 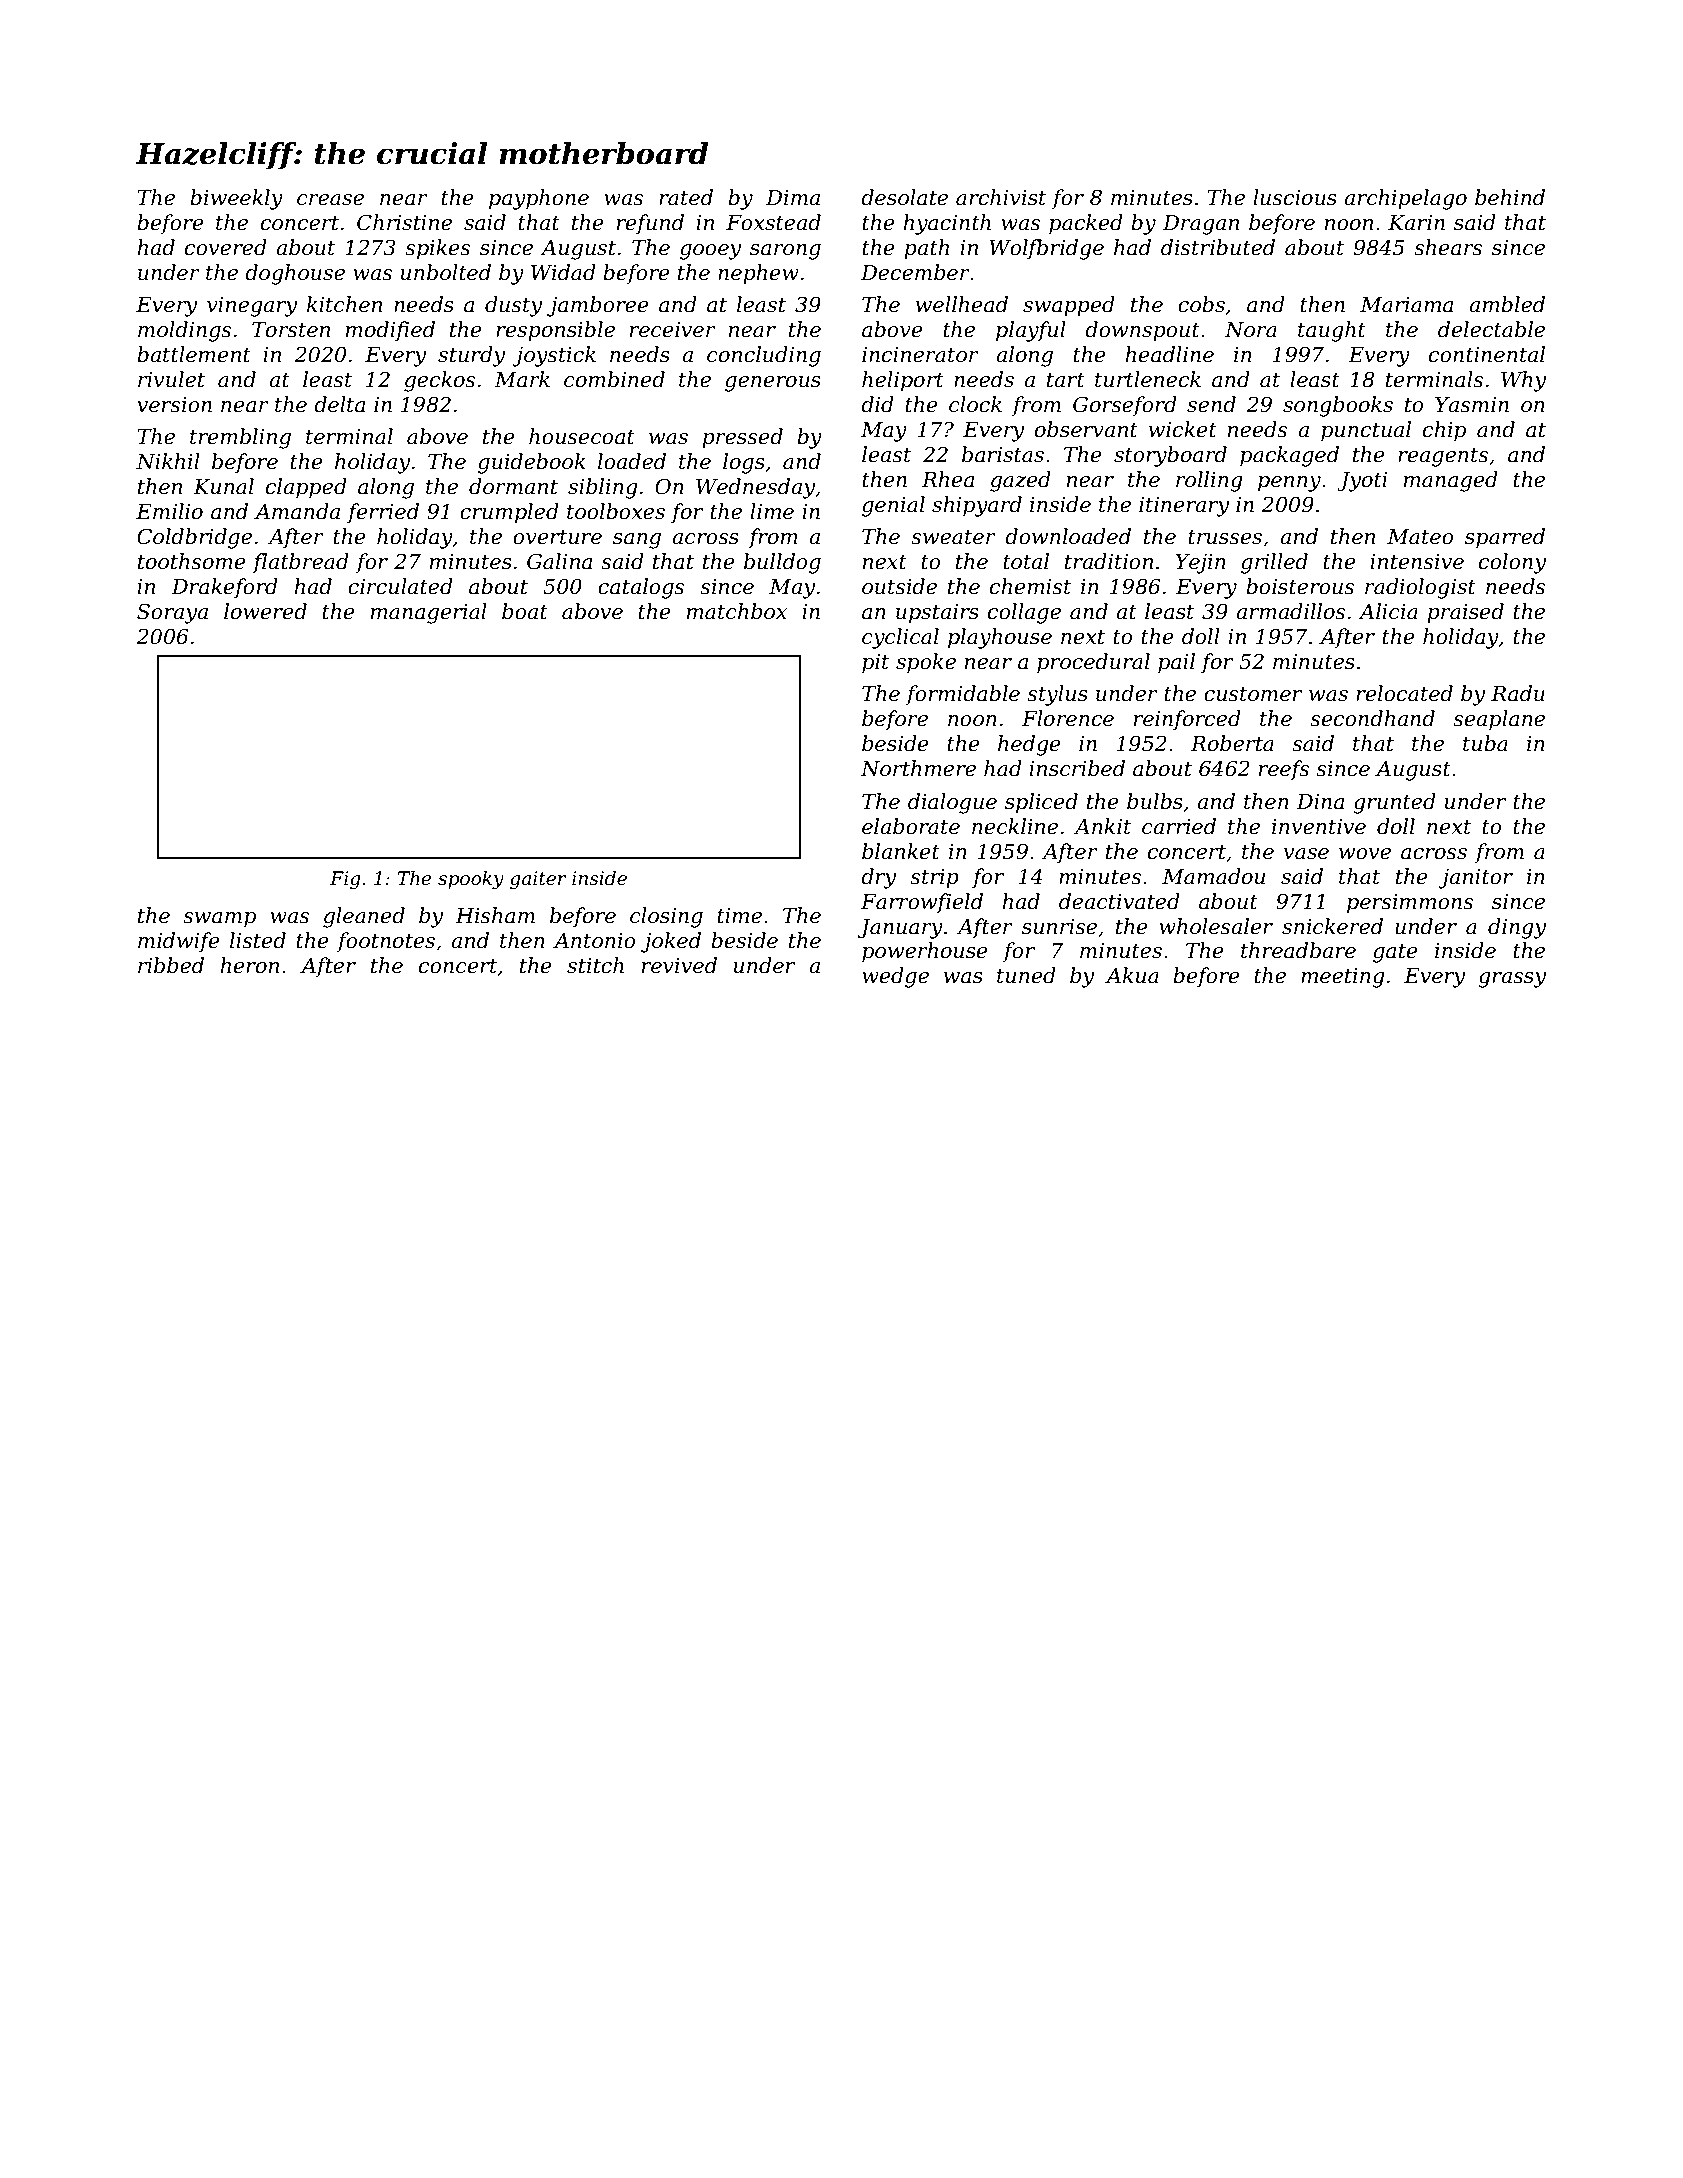 I want to click on tuba, so click(x=1485, y=743).
